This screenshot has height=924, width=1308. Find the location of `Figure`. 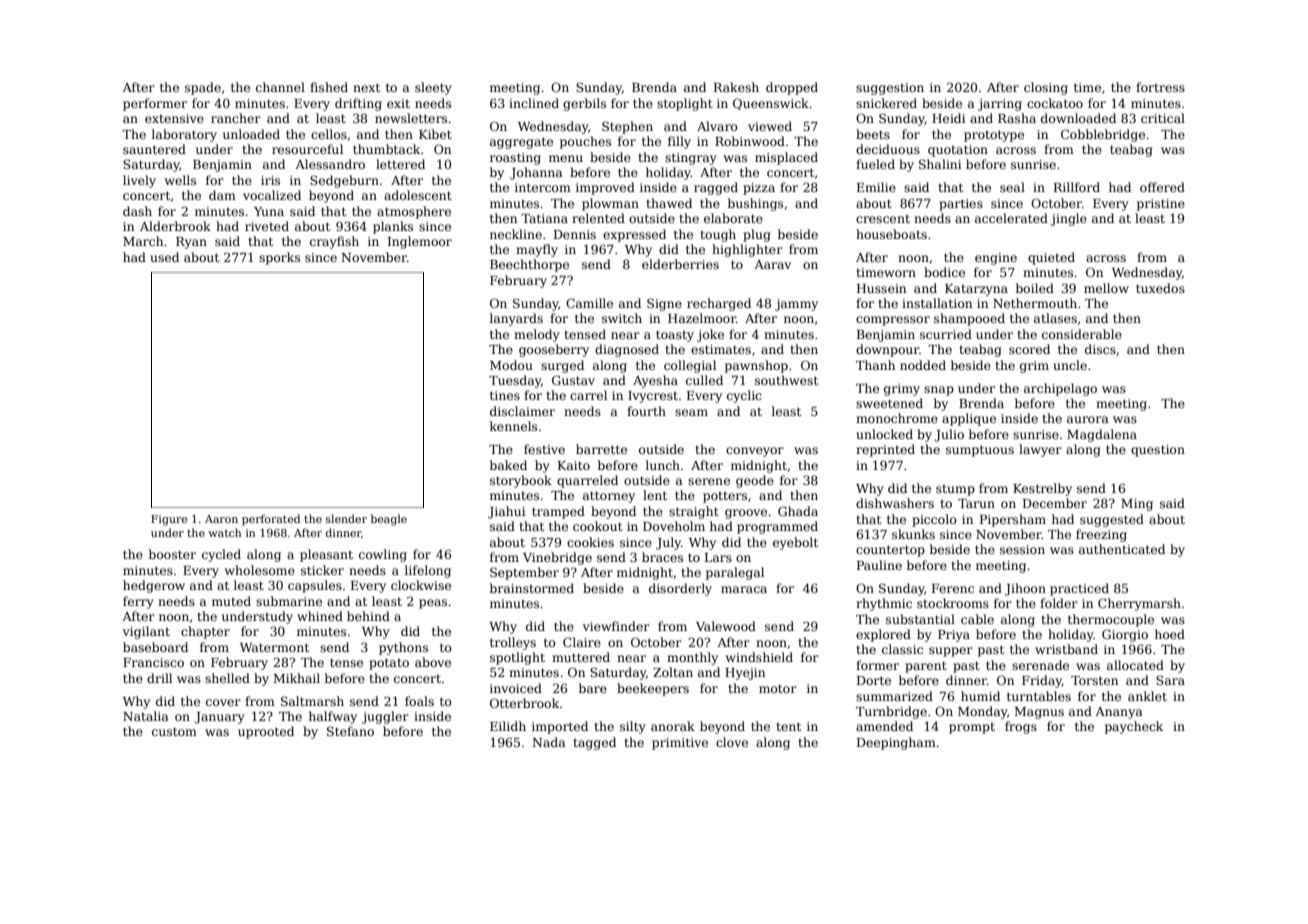

Figure is located at coordinates (169, 520).
